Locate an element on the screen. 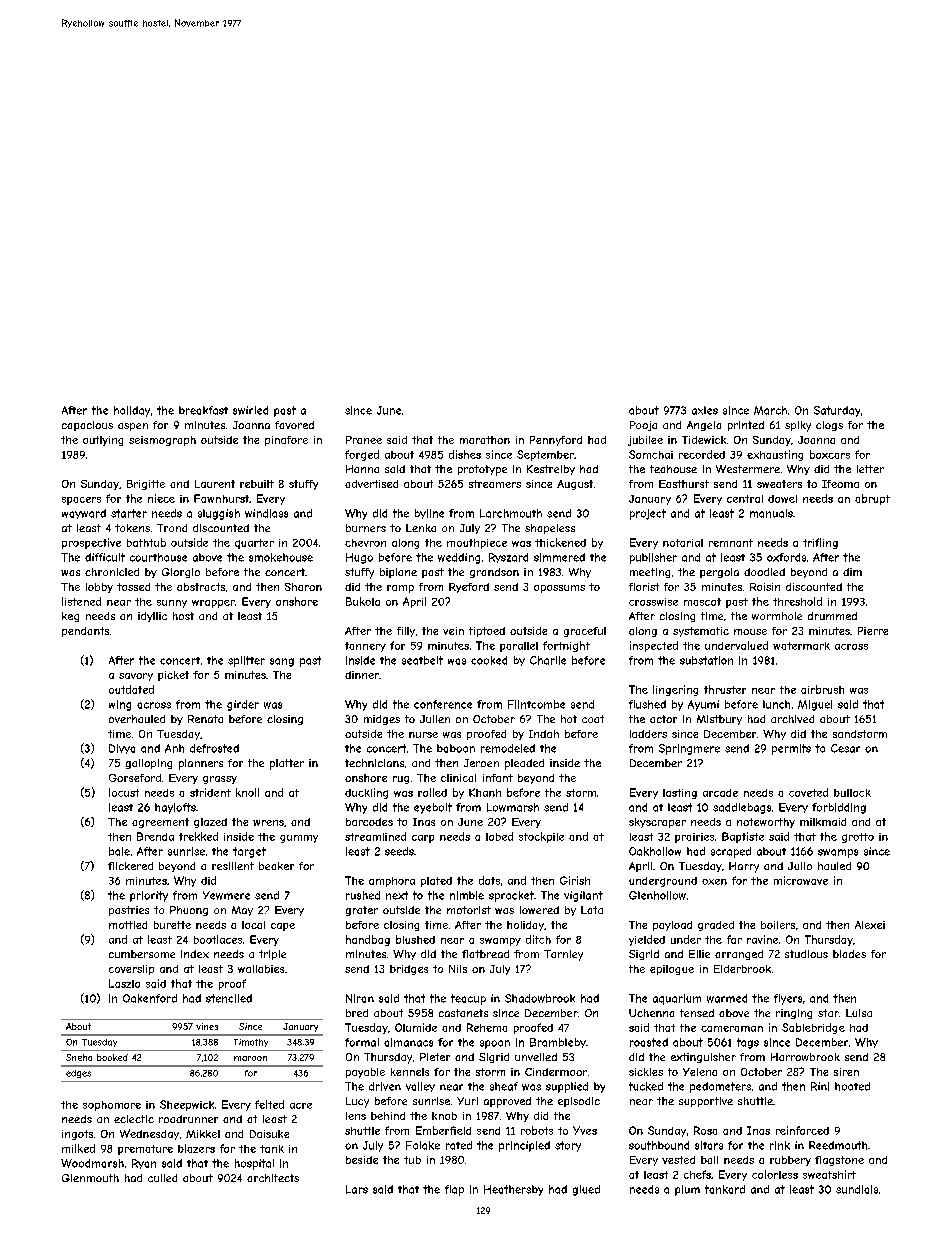 The height and width of the screenshot is (1233, 952). index is located at coordinates (195, 954).
